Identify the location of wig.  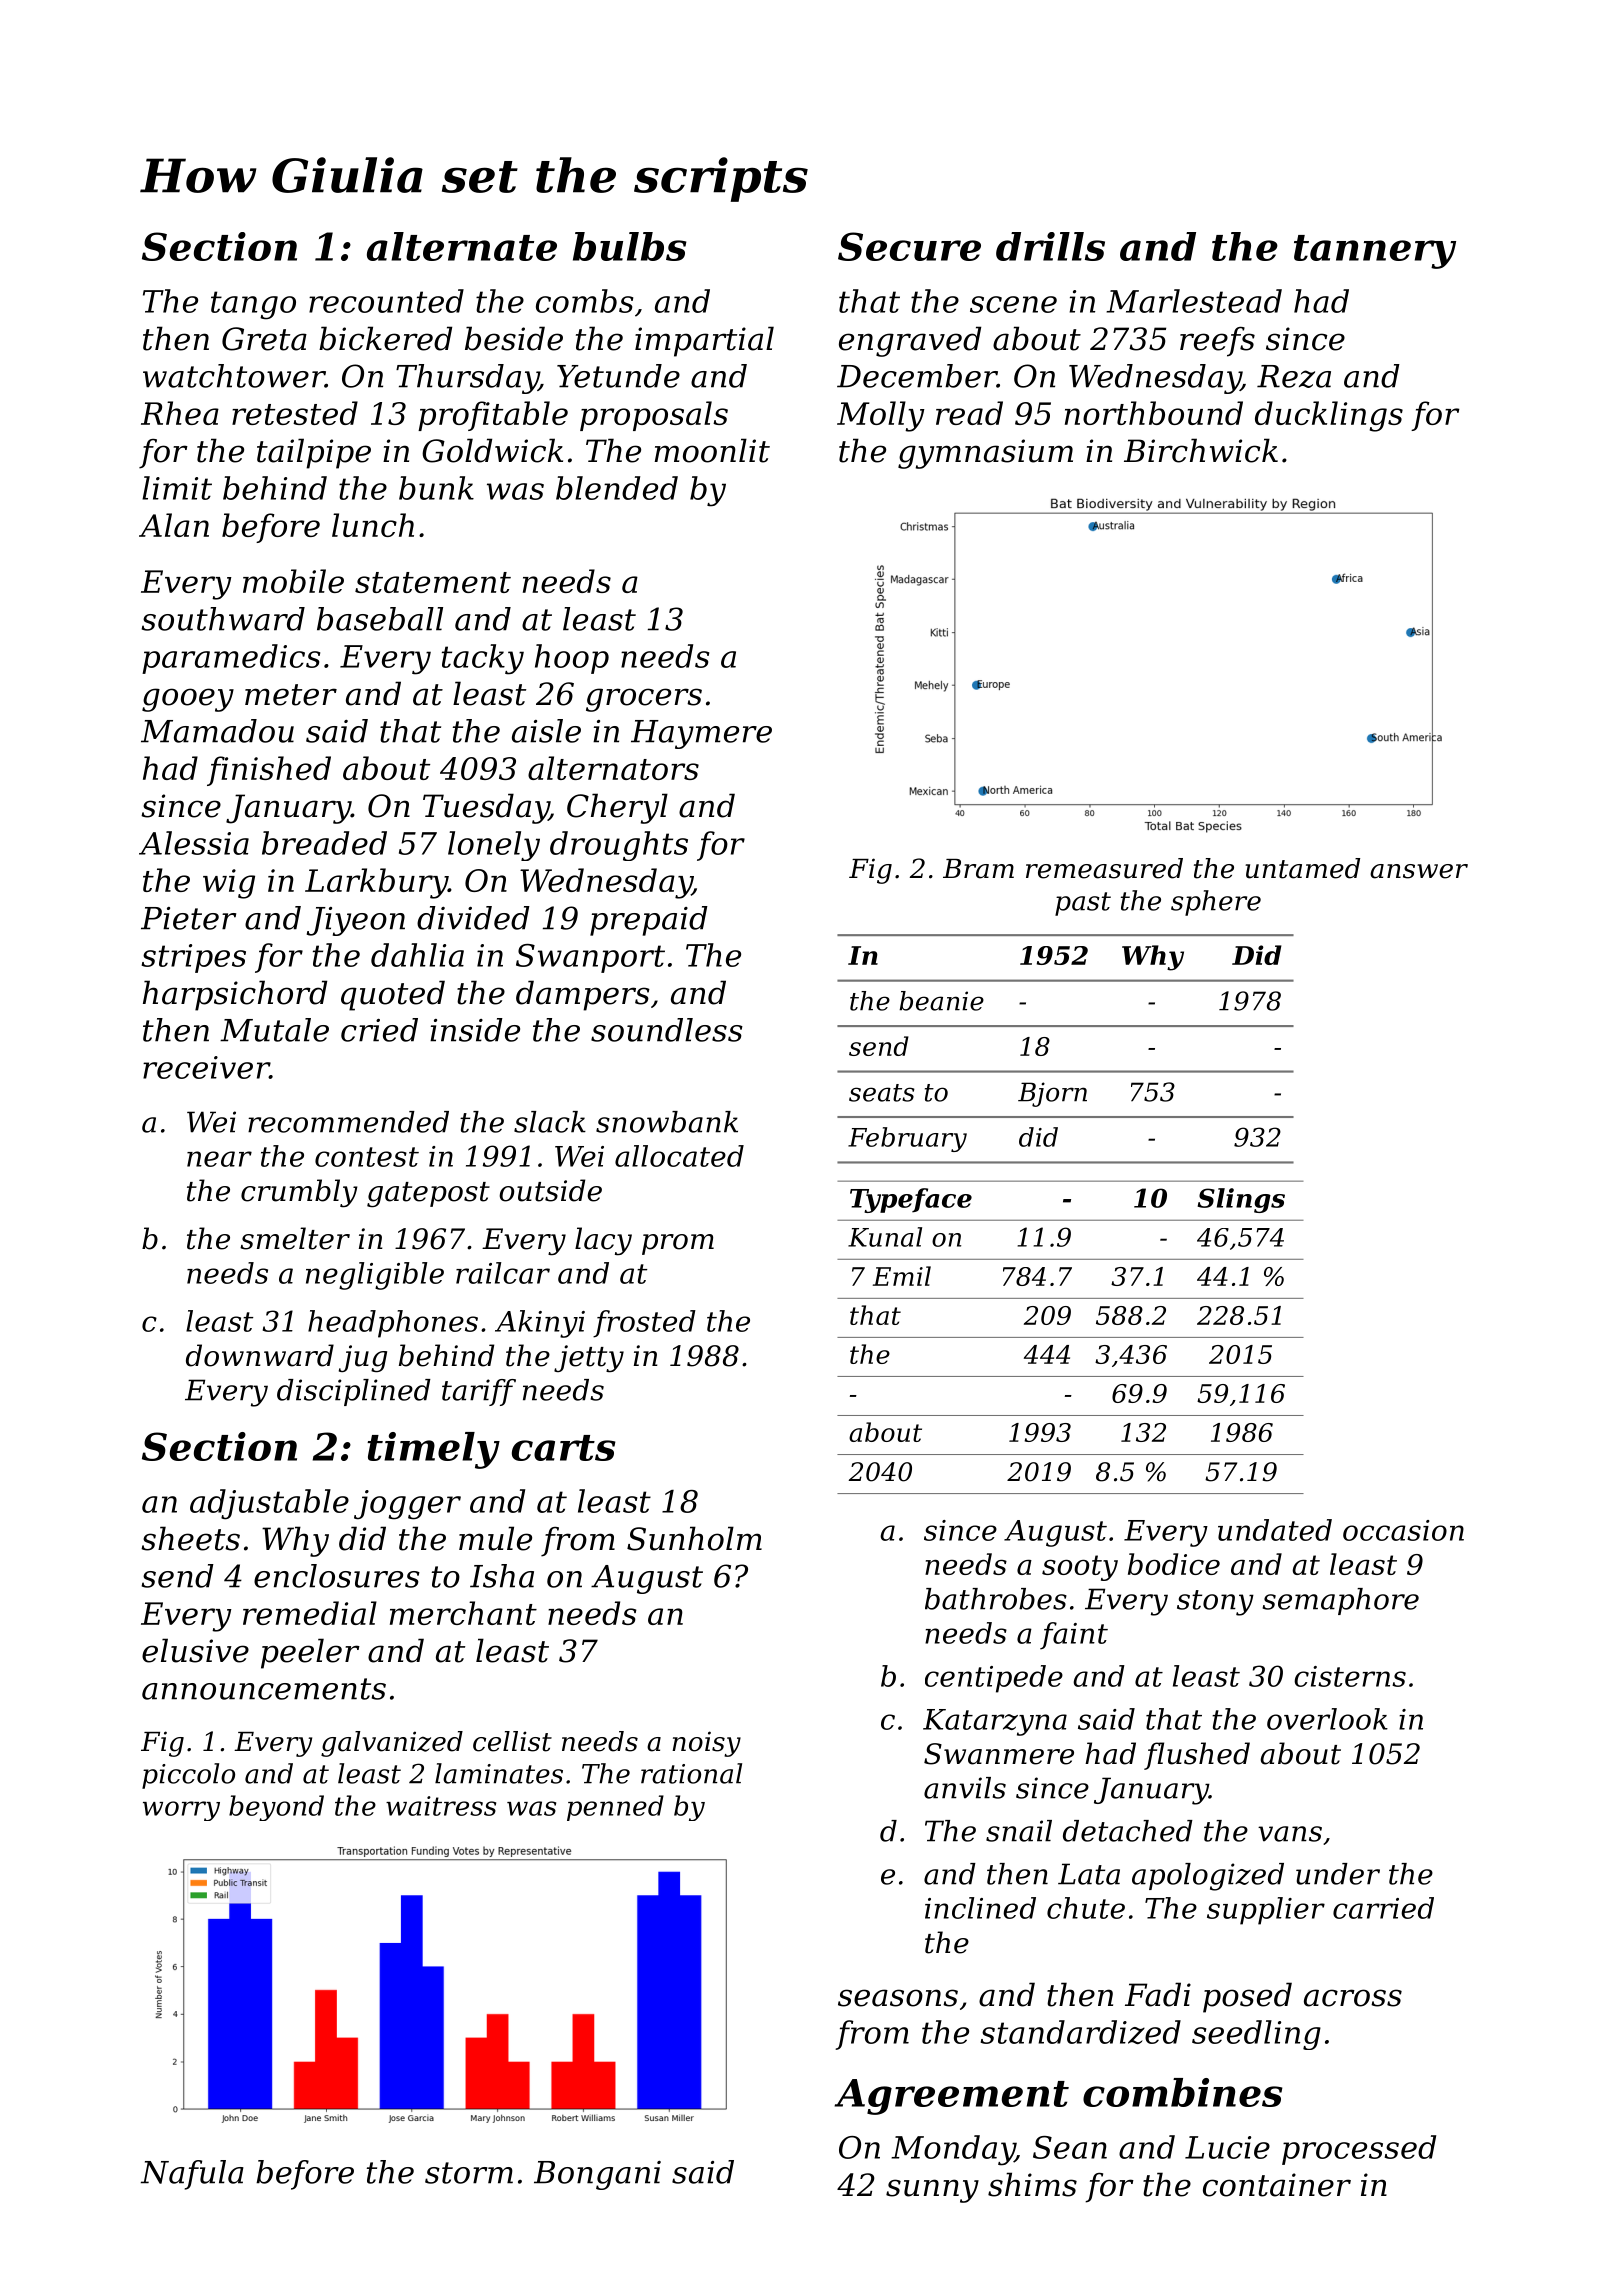
(229, 884).
